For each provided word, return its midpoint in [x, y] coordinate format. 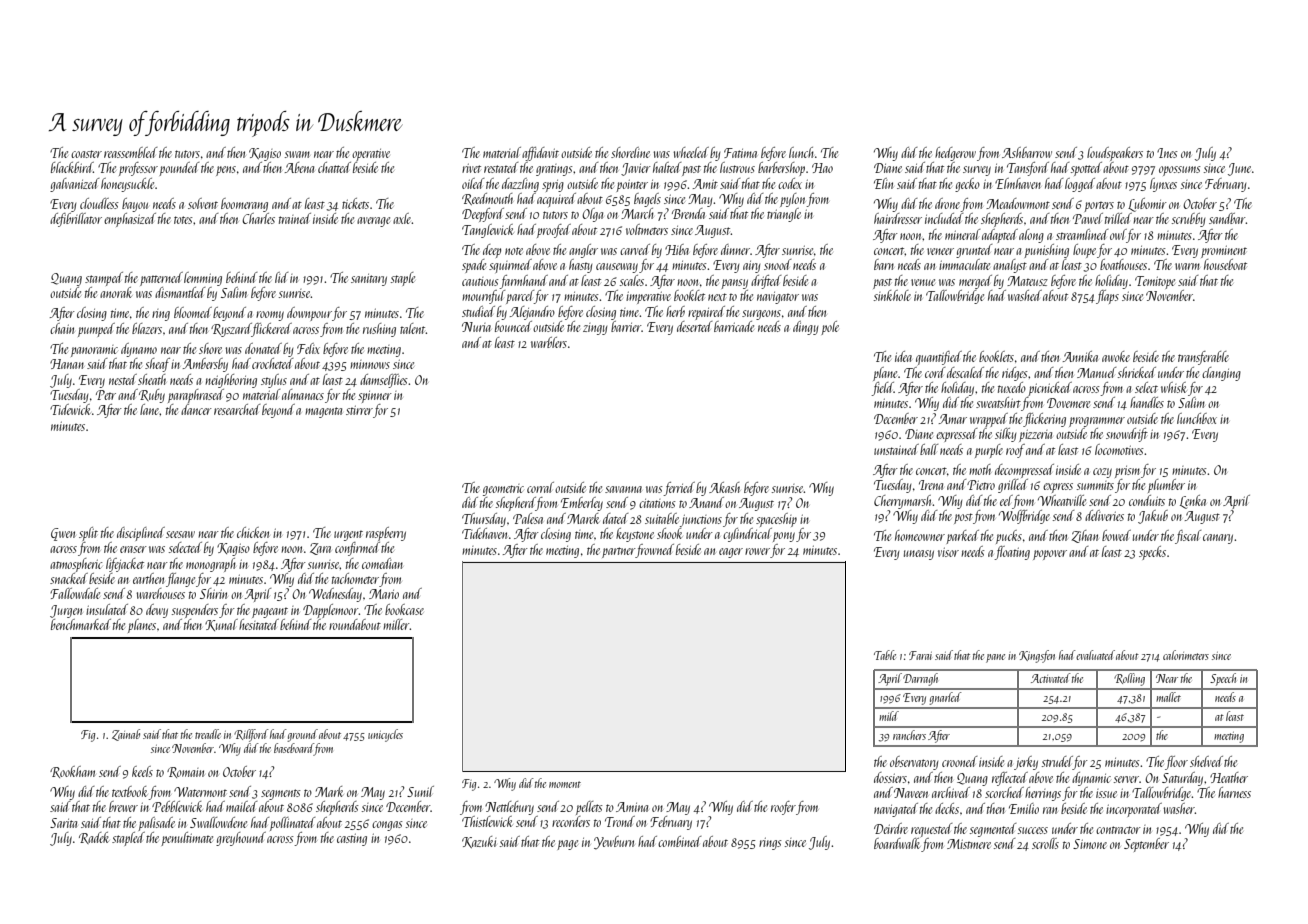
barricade [734, 326]
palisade [156, 824]
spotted [1086, 169]
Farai [920, 655]
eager [731, 553]
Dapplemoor [331, 611]
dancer [196, 409]
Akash [724, 487]
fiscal [1188, 537]
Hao [822, 168]
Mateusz [1027, 281]
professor [138, 169]
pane [995, 658]
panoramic [94, 351]
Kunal [221, 625]
